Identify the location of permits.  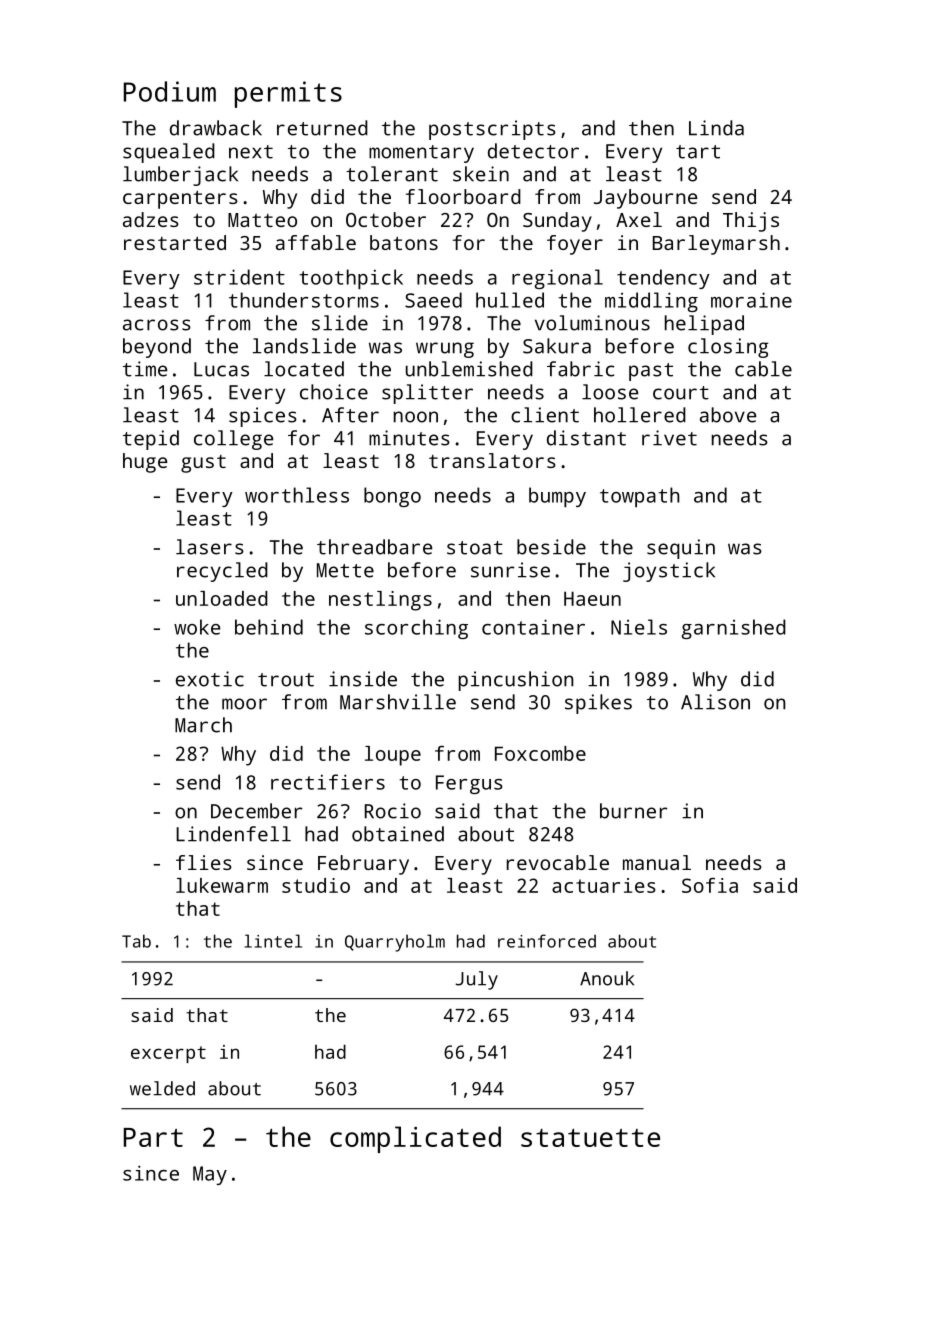
(288, 94).
